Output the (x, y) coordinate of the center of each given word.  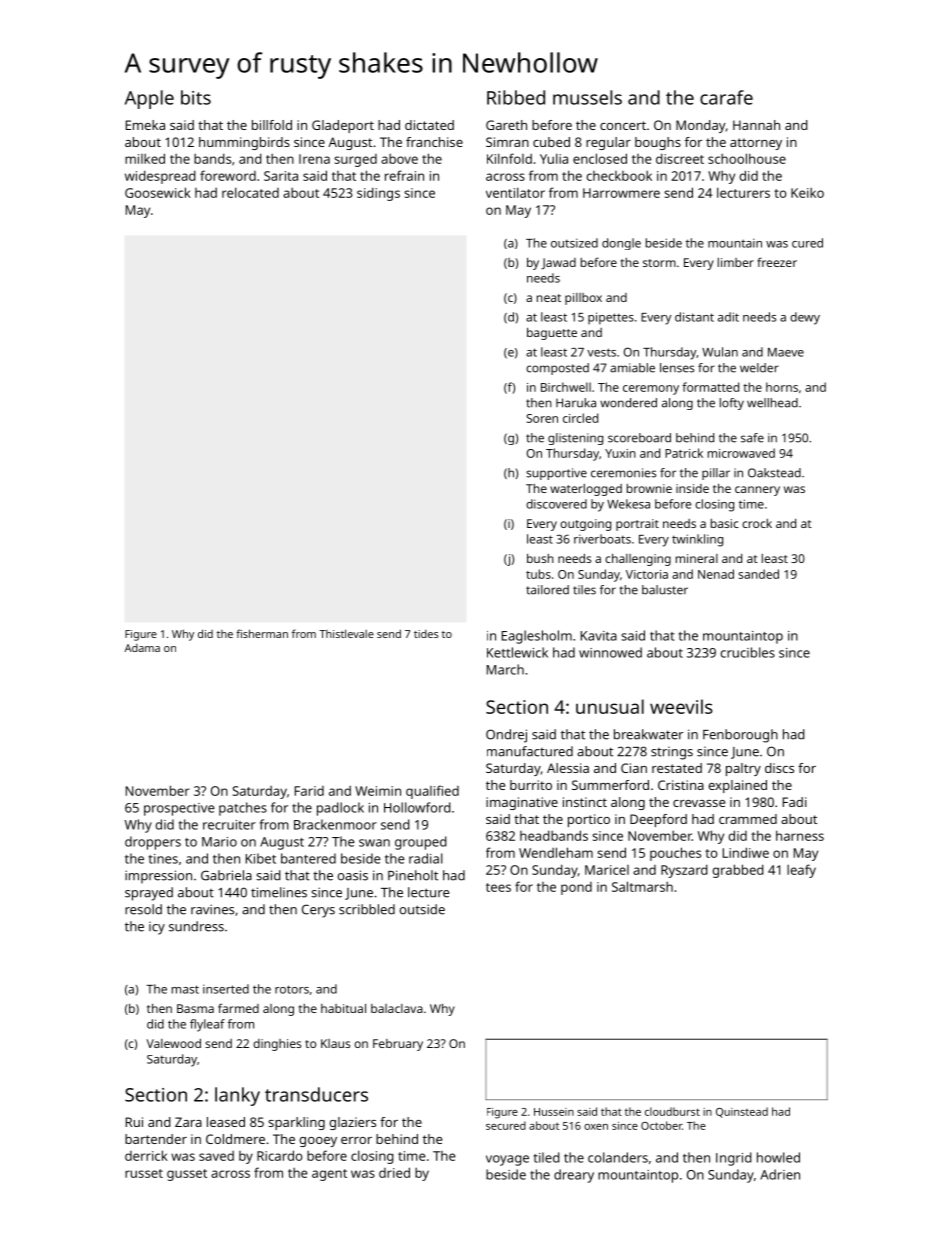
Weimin (378, 791)
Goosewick (158, 192)
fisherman (262, 633)
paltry (743, 769)
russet (144, 1173)
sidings (378, 194)
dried (394, 1172)
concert (623, 125)
